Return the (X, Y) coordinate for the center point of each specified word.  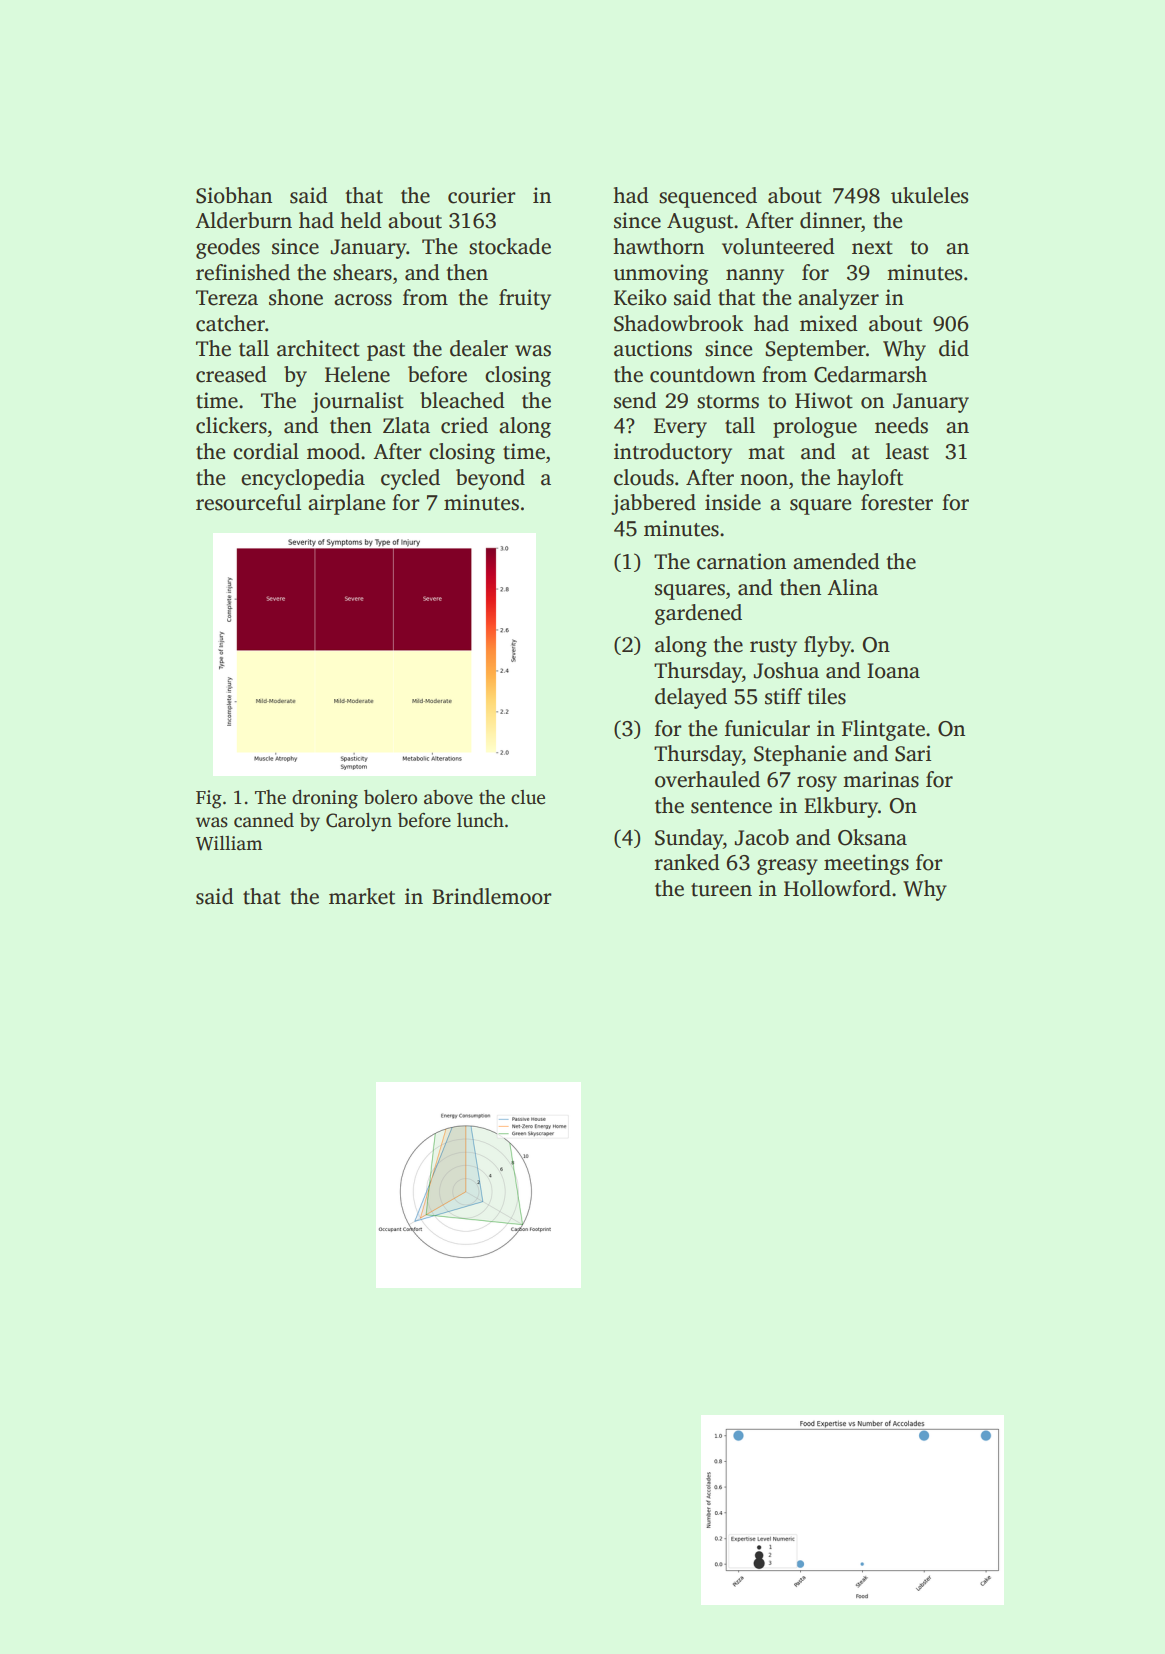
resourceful (248, 502)
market (362, 896)
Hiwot (824, 400)
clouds (644, 477)
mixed (829, 323)
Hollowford (837, 888)
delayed (691, 698)
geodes (228, 248)
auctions (653, 348)
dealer (479, 348)
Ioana (893, 671)
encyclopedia (303, 479)
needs (901, 425)
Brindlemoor (492, 896)
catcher (230, 323)
